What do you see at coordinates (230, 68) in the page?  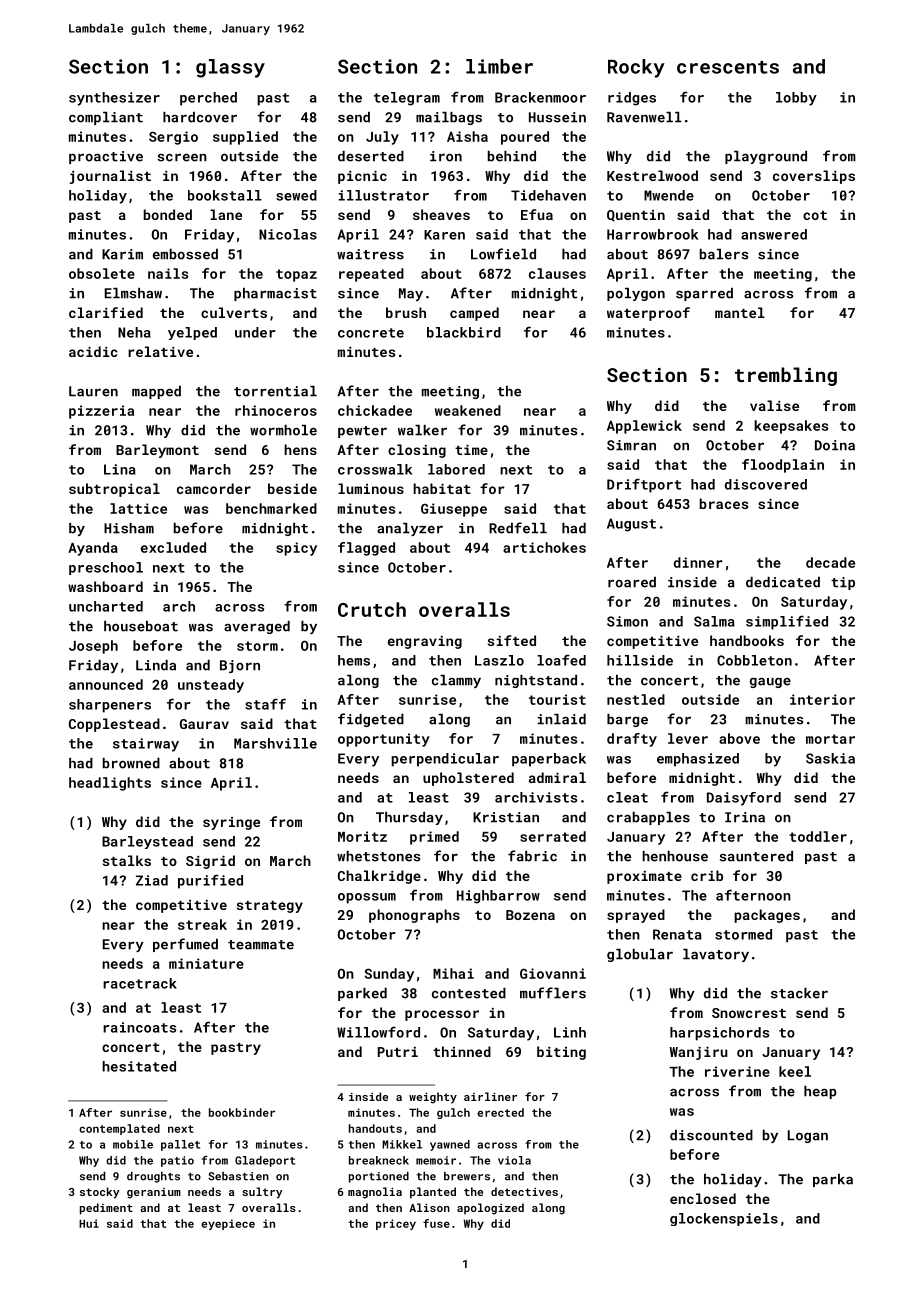 I see `glassy` at bounding box center [230, 68].
